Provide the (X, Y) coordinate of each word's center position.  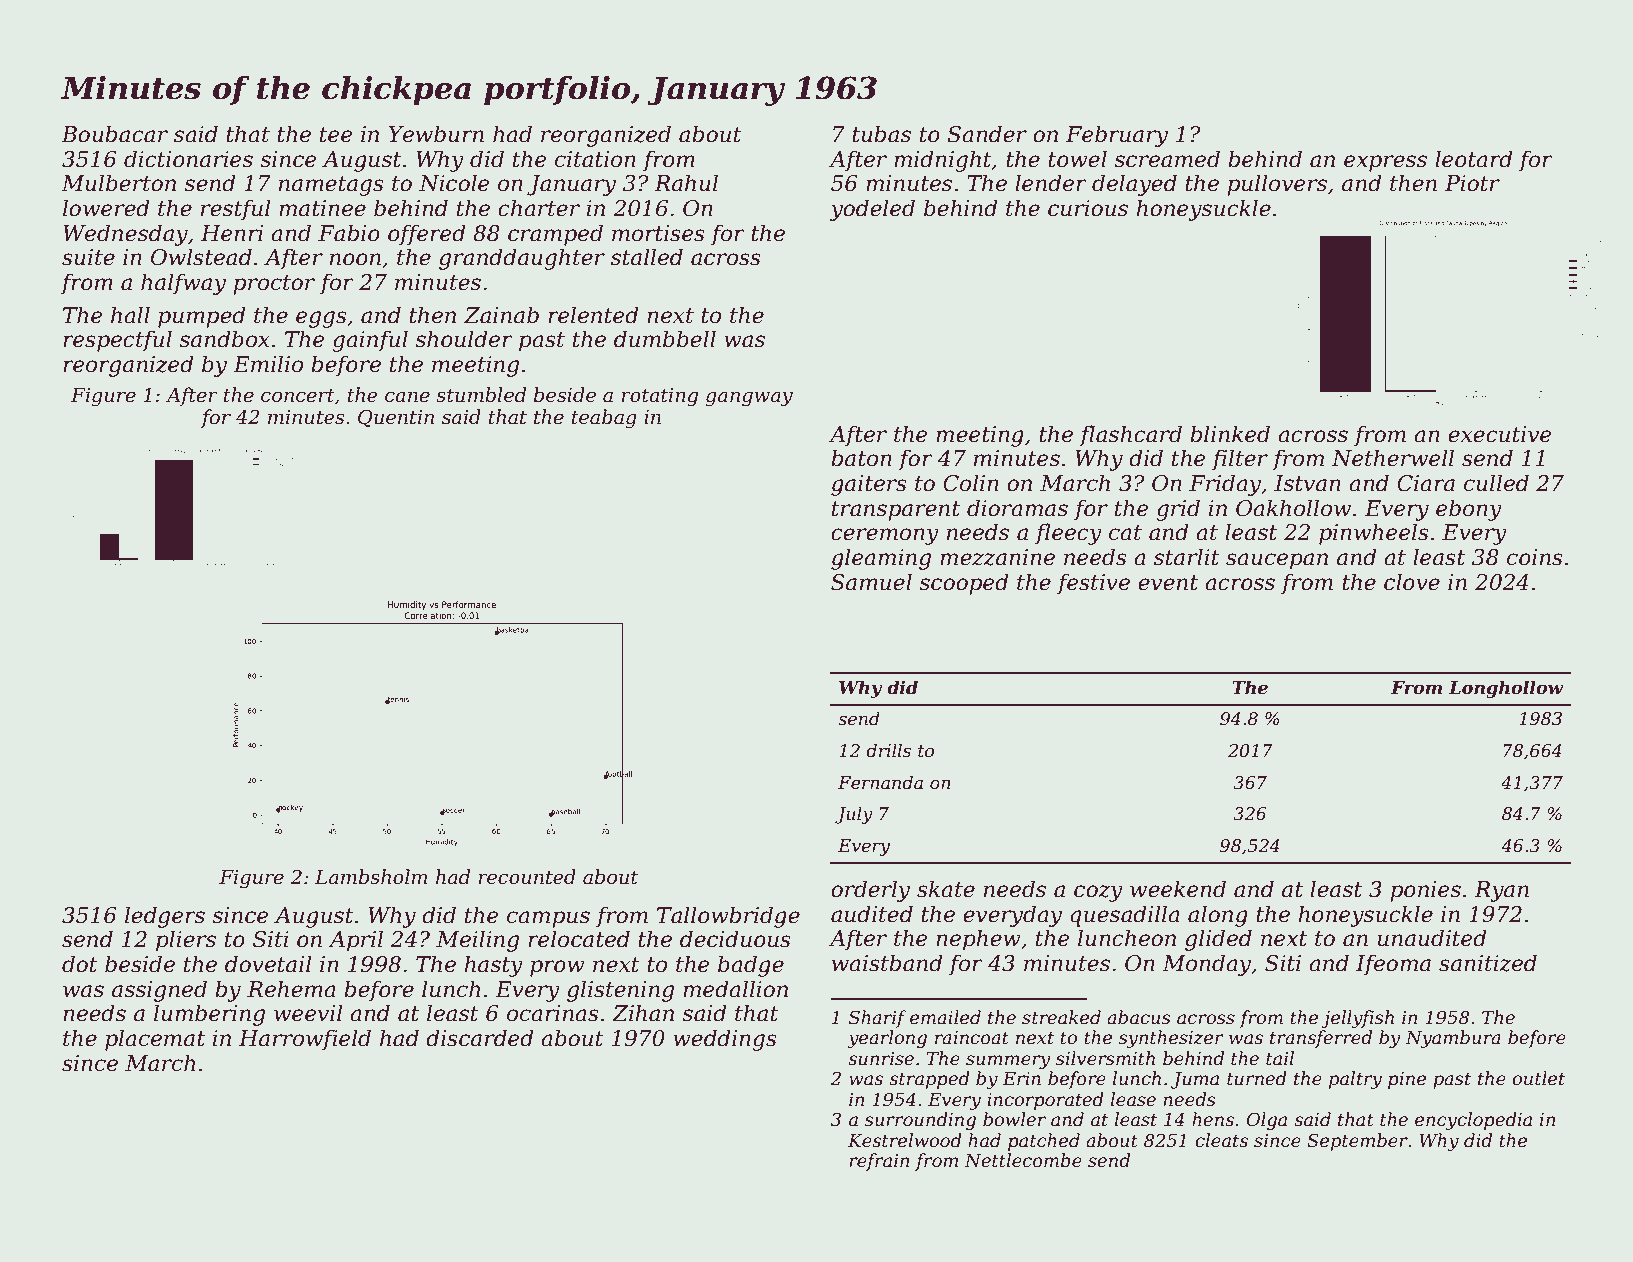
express (1385, 163)
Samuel (871, 582)
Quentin (396, 418)
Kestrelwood (905, 1140)
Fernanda (880, 782)
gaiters (869, 485)
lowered (106, 208)
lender (1051, 183)
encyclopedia (1473, 1121)
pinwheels (1374, 534)
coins (1535, 557)
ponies (1425, 891)
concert (298, 396)
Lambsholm (371, 877)
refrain (879, 1162)
